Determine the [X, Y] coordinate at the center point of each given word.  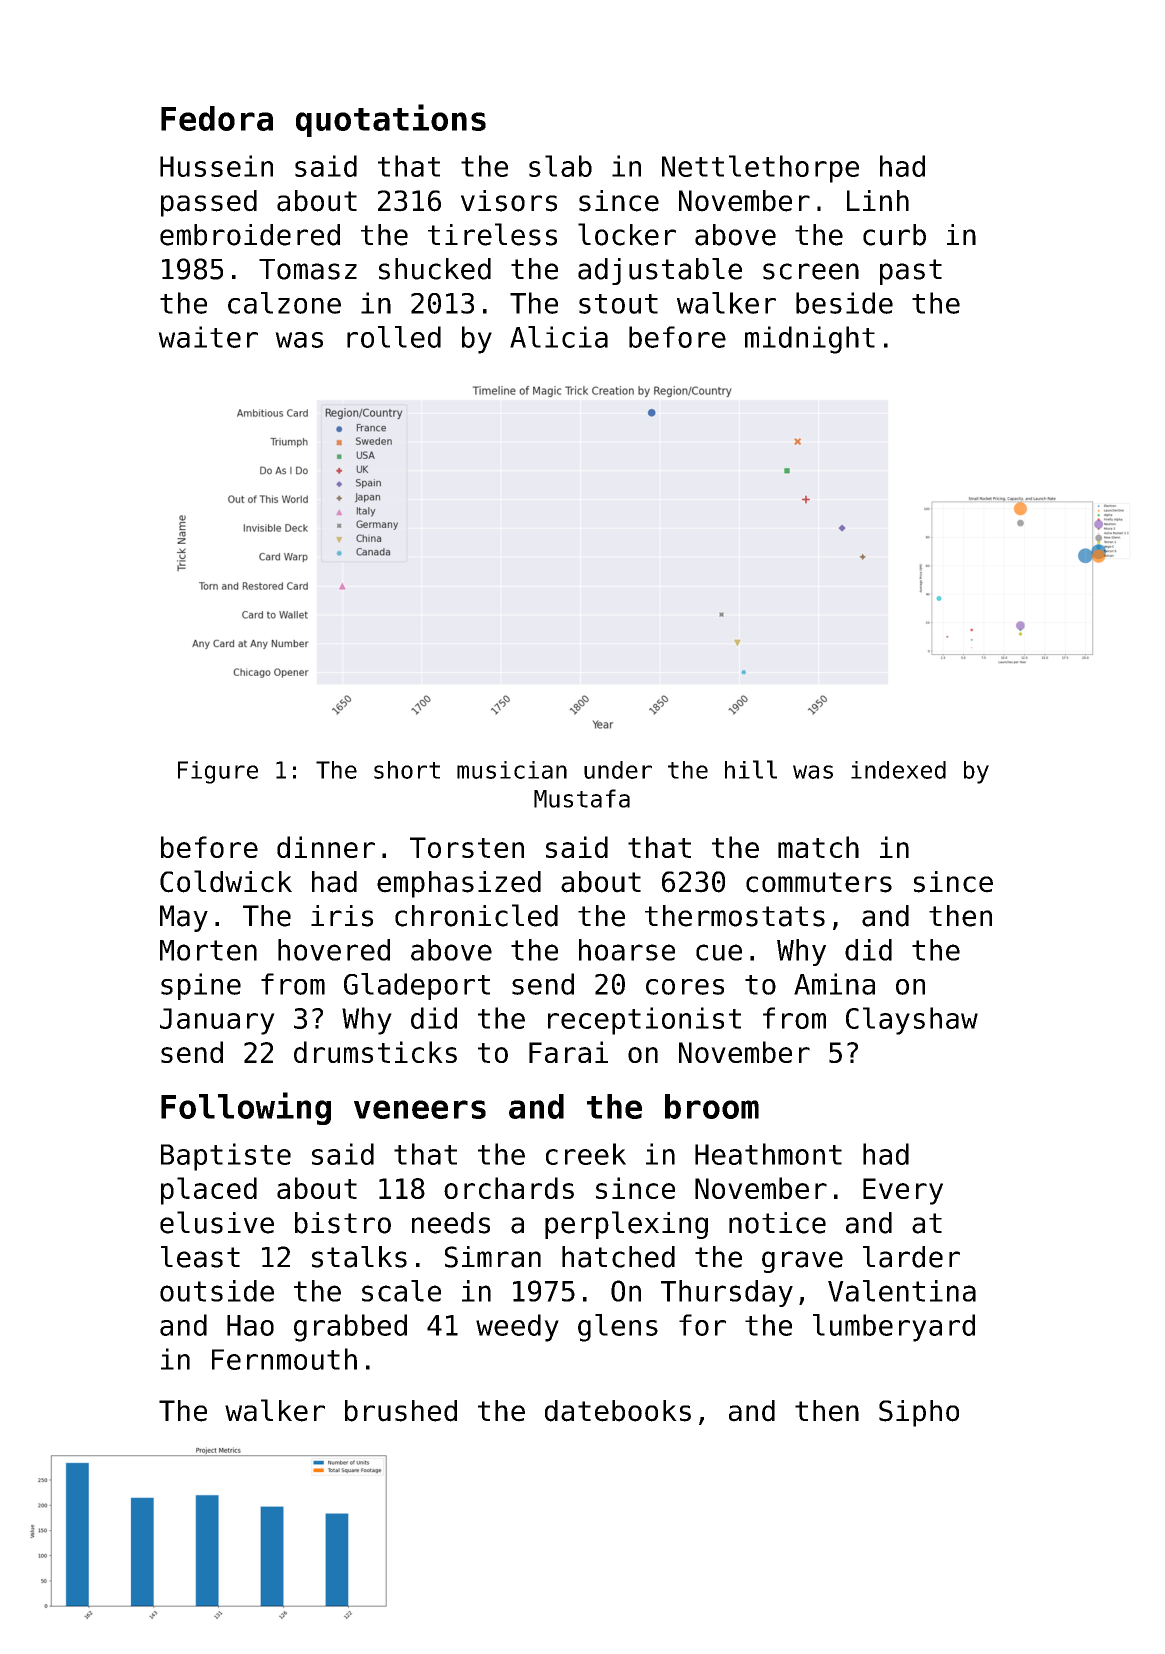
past [911, 272]
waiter [208, 337]
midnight [810, 340]
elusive [217, 1222]
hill [751, 769]
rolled [394, 337]
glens [618, 1328]
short [407, 770]
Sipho [919, 1413]
